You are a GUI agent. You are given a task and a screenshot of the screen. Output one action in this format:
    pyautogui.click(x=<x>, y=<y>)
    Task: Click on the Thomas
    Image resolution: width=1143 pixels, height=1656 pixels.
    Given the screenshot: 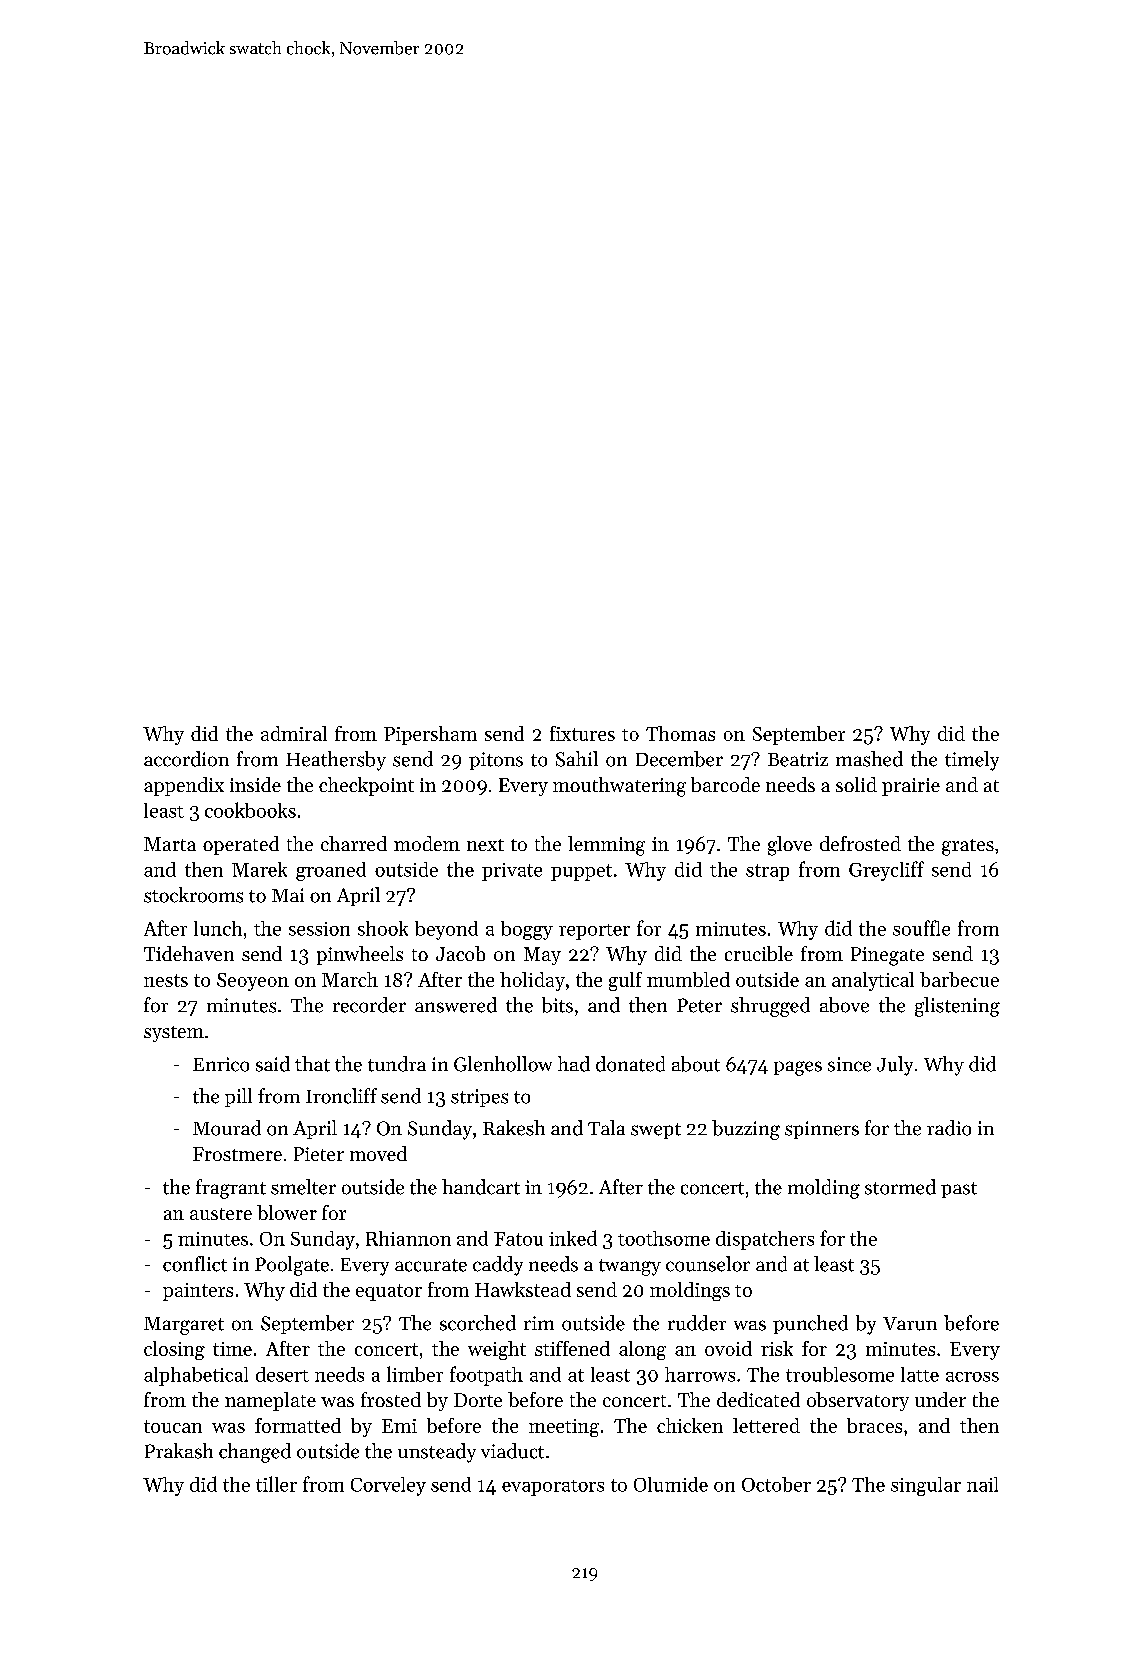 What is the action you would take?
    pyautogui.click(x=680, y=733)
